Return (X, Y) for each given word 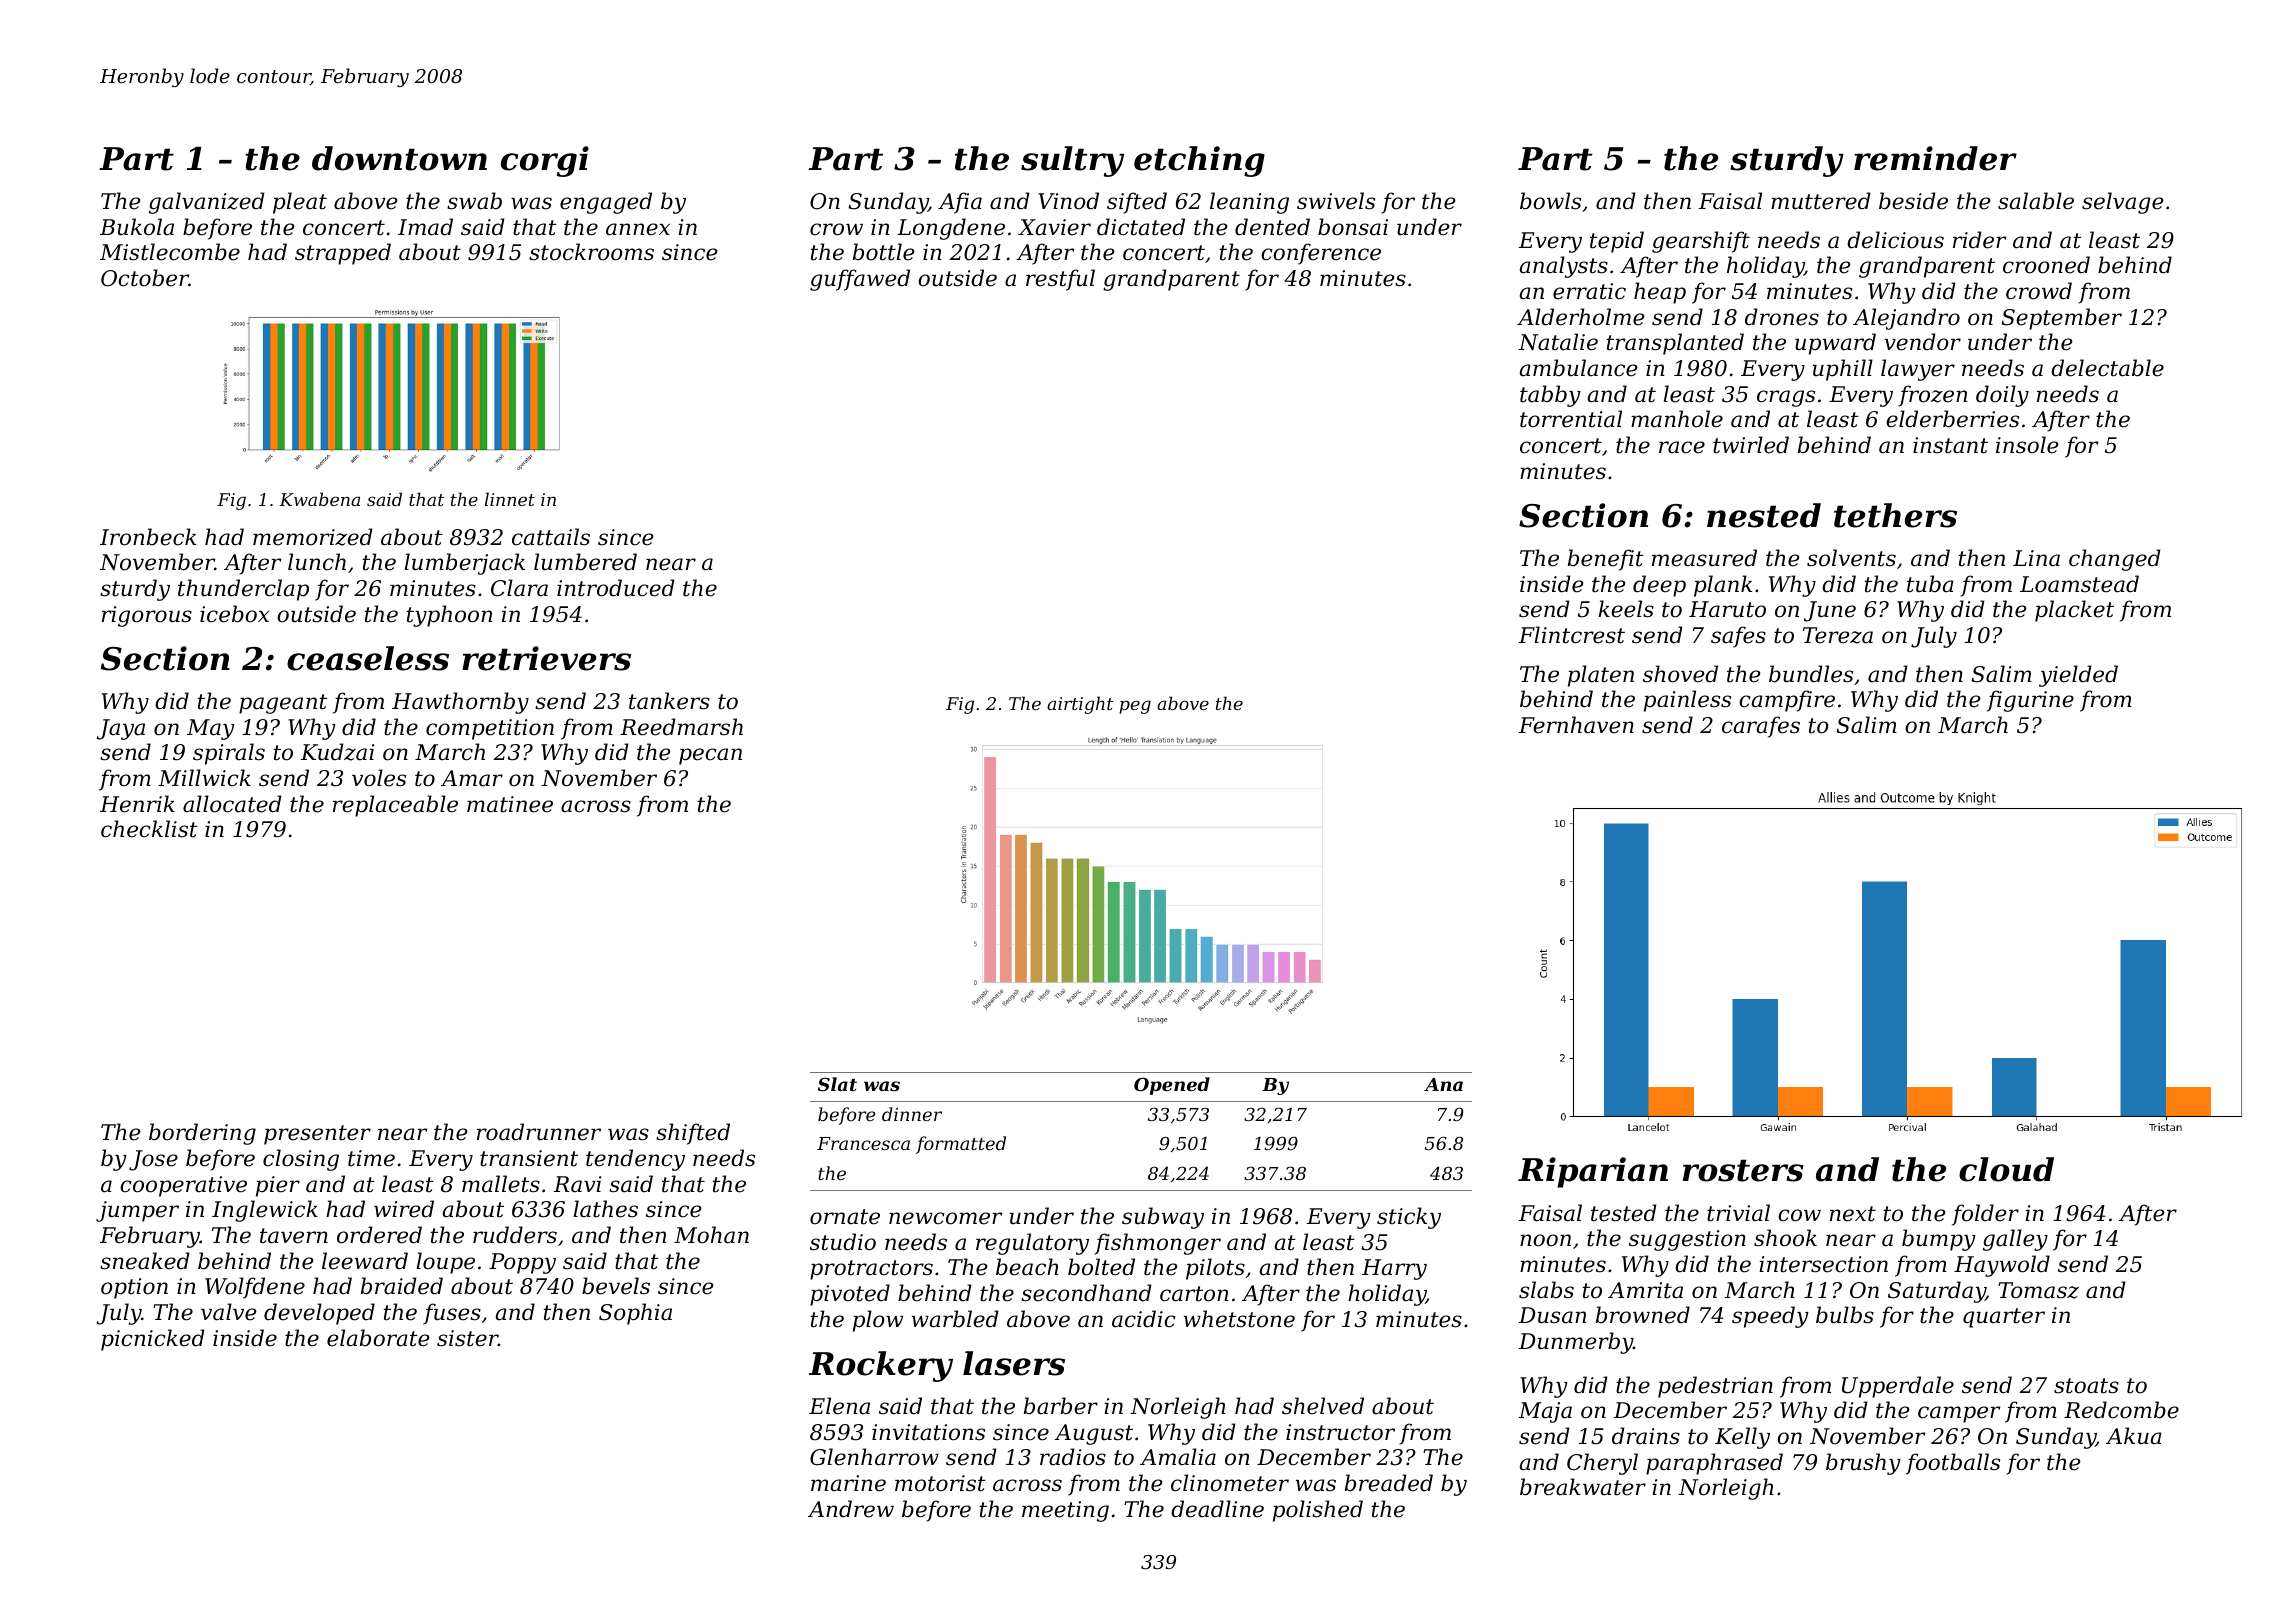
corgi (545, 161)
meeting (1065, 1511)
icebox (234, 614)
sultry (1072, 161)
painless (1687, 701)
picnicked (153, 1340)
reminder (1935, 158)
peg (1135, 707)
